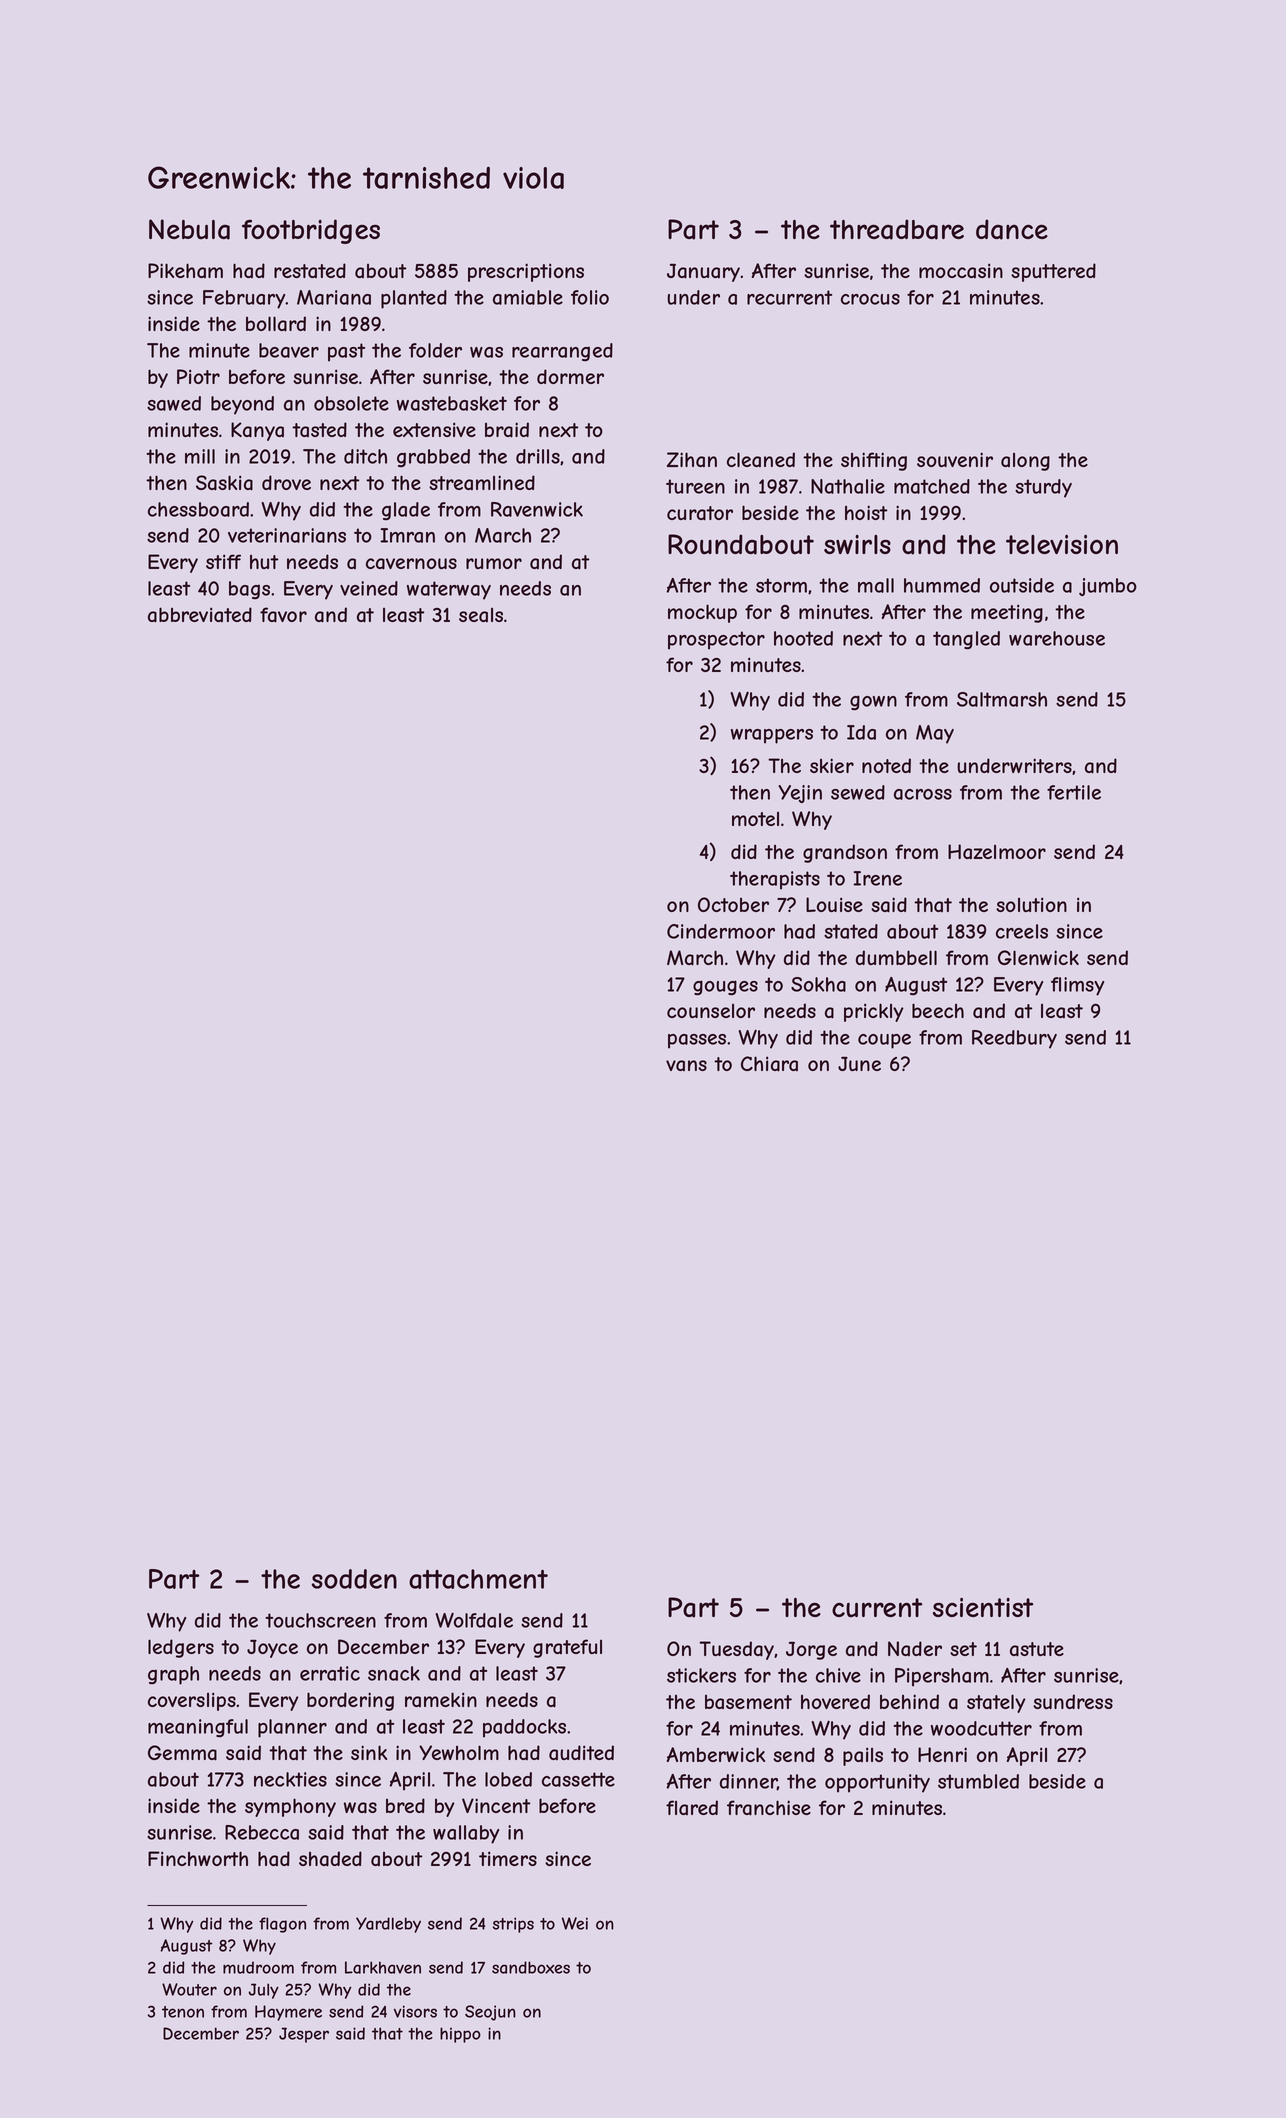  I want to click on mockup, so click(702, 613).
